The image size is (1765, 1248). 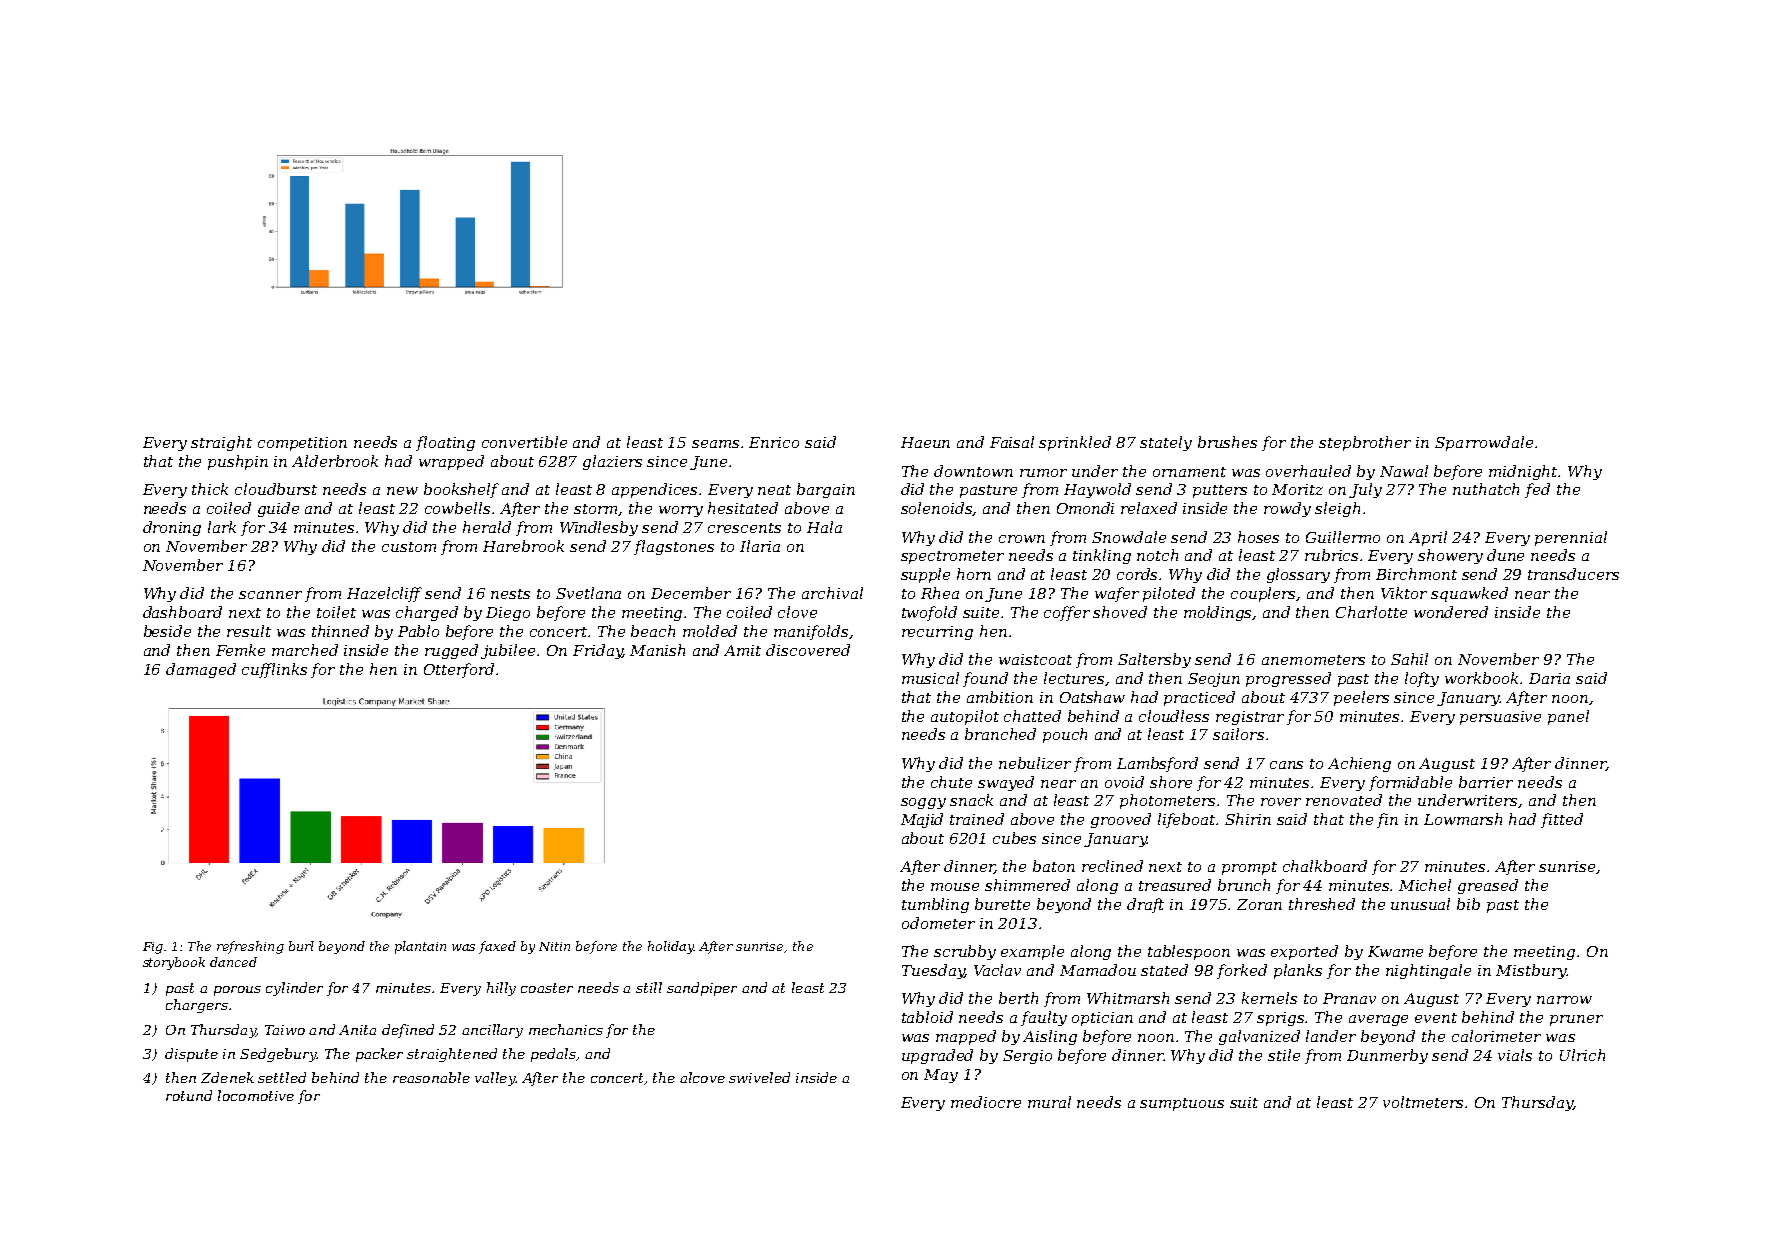 I want to click on cubes, so click(x=1014, y=838).
